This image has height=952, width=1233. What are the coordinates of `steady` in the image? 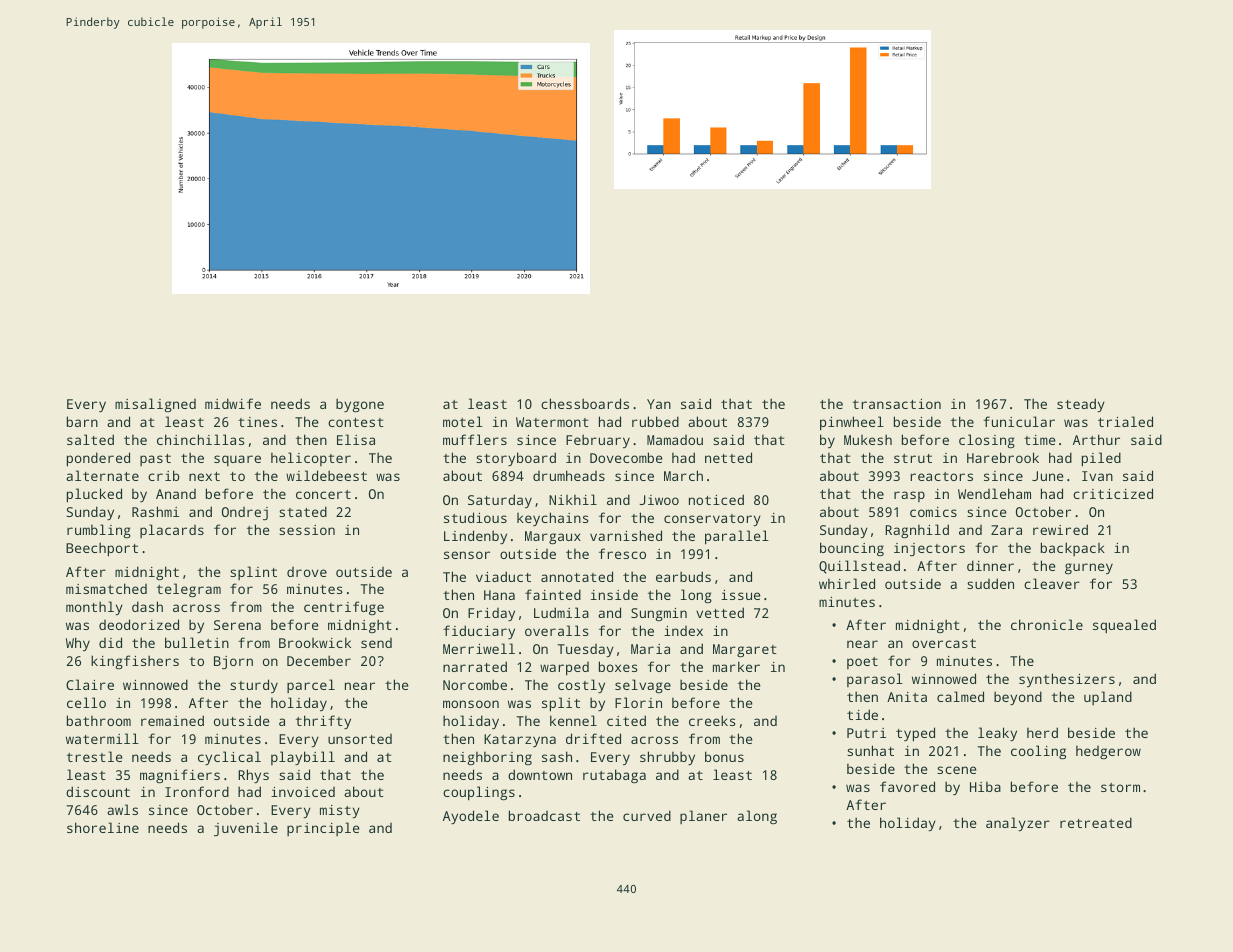 It's located at (1081, 405).
